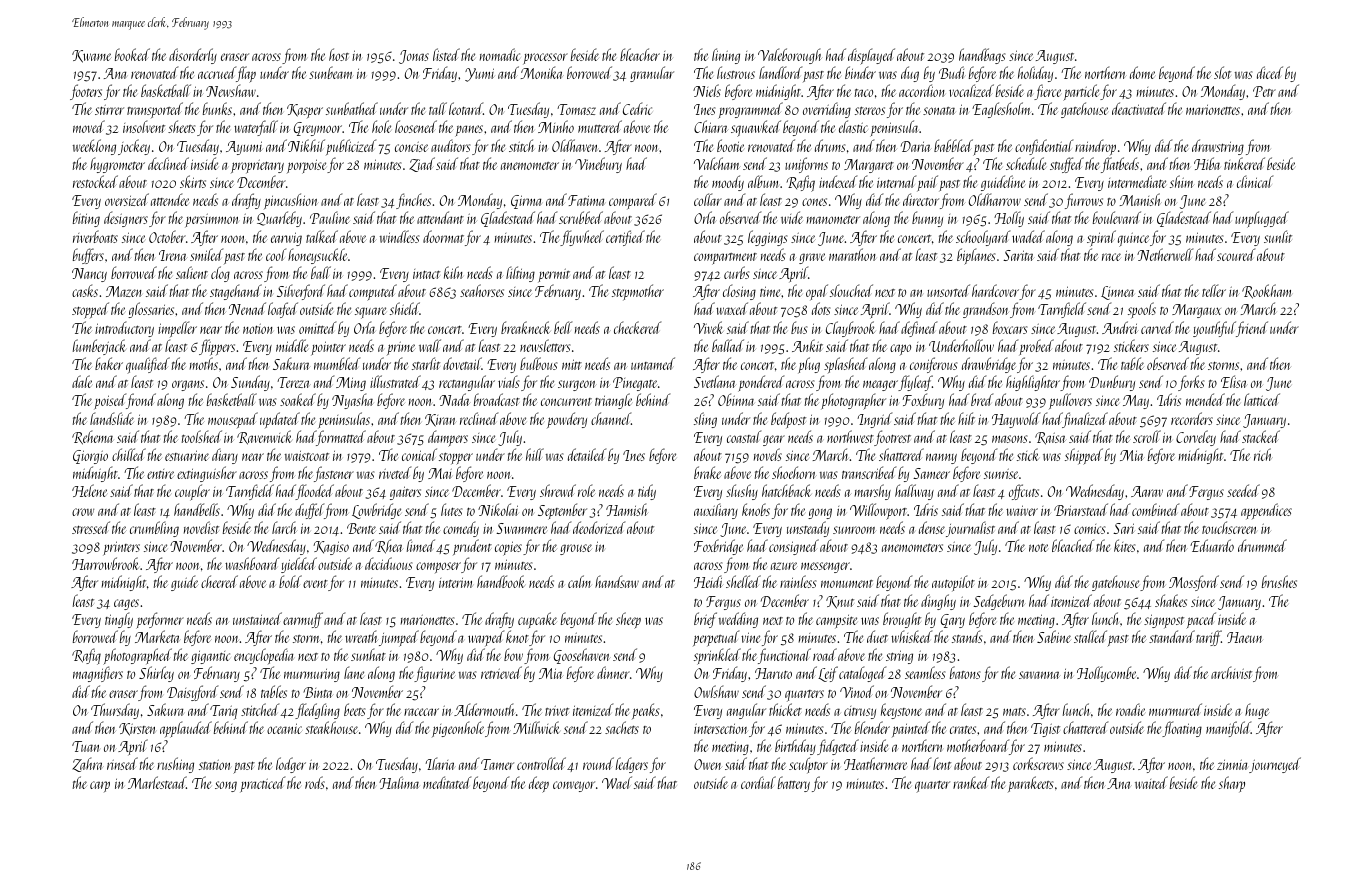  What do you see at coordinates (794, 547) in the page?
I see `consigned` at bounding box center [794, 547].
